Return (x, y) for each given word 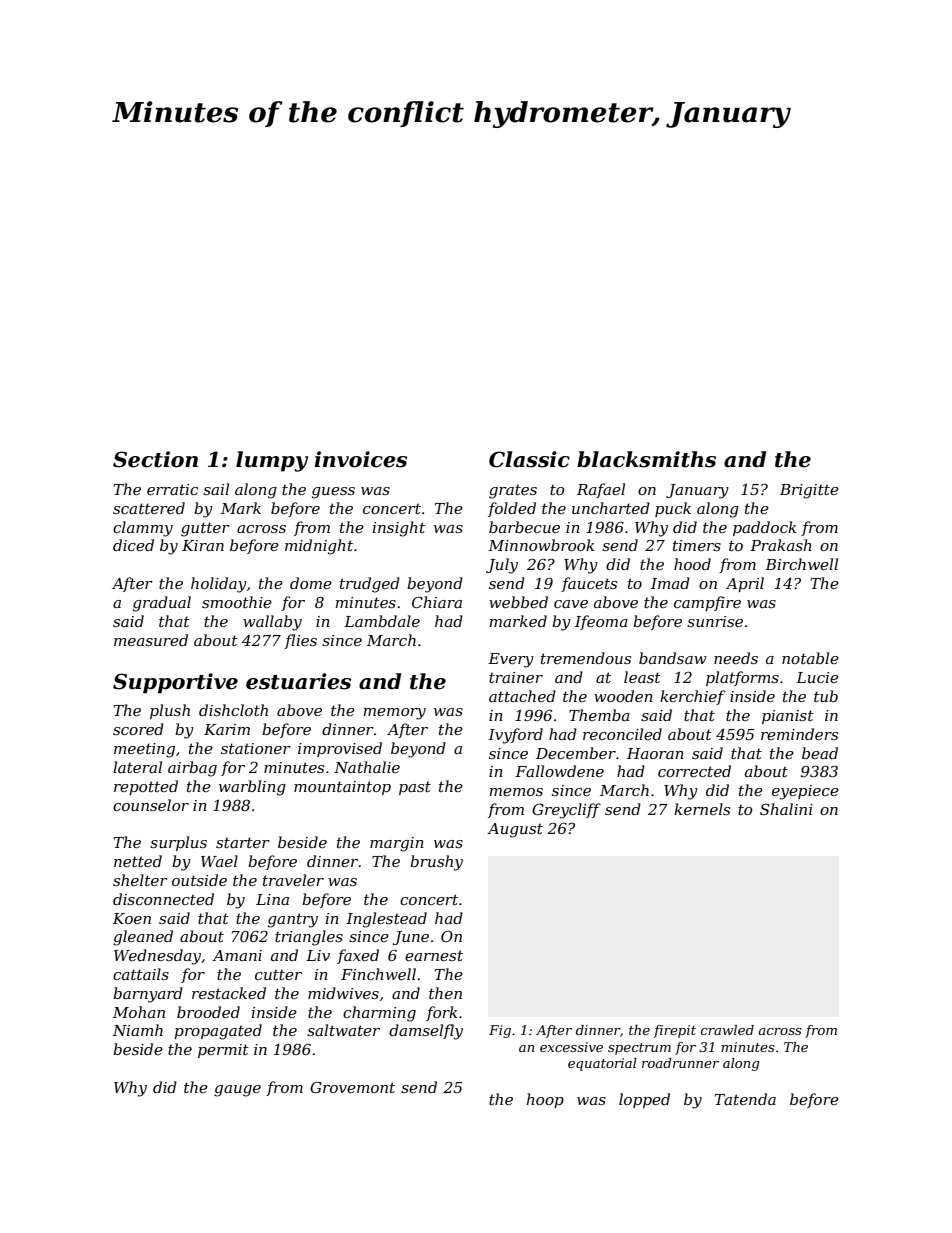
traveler (293, 880)
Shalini (786, 809)
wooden (623, 696)
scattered (149, 508)
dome (311, 583)
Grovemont (352, 1087)
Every (511, 660)
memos (516, 792)
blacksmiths (646, 459)
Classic (529, 459)
